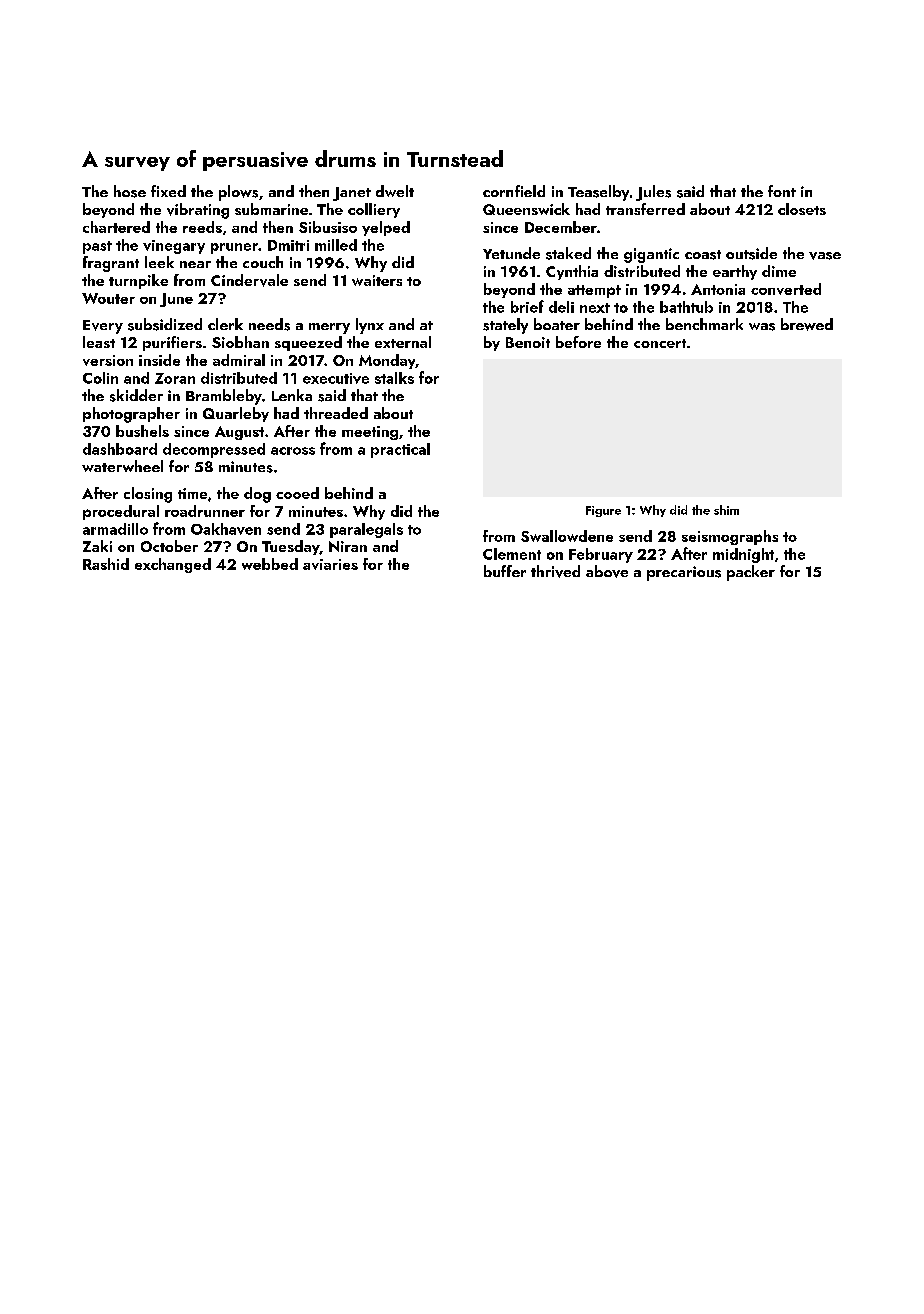  I want to click on Clement, so click(512, 554).
